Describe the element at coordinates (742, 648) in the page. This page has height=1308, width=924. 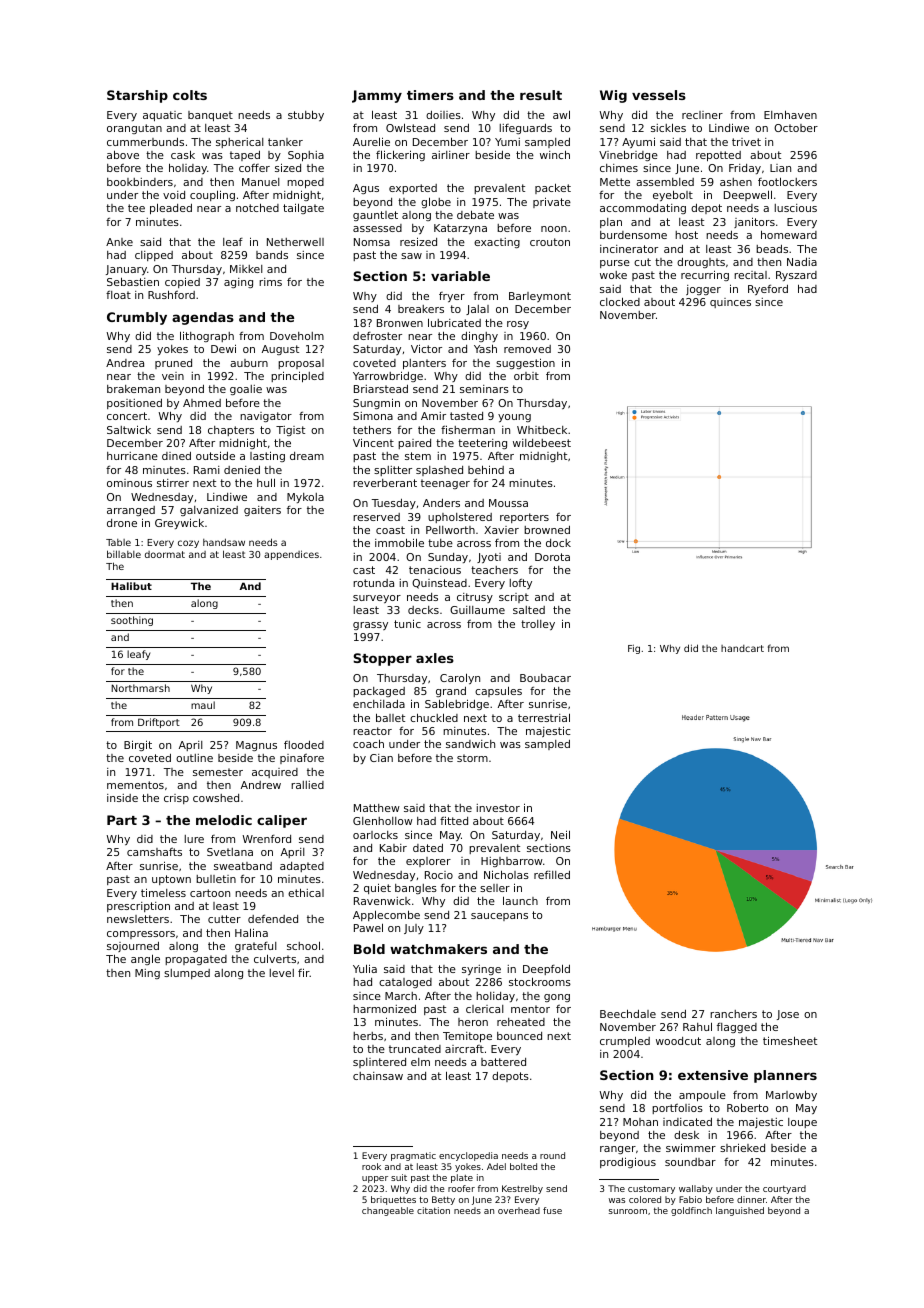
I see `handcart` at that location.
